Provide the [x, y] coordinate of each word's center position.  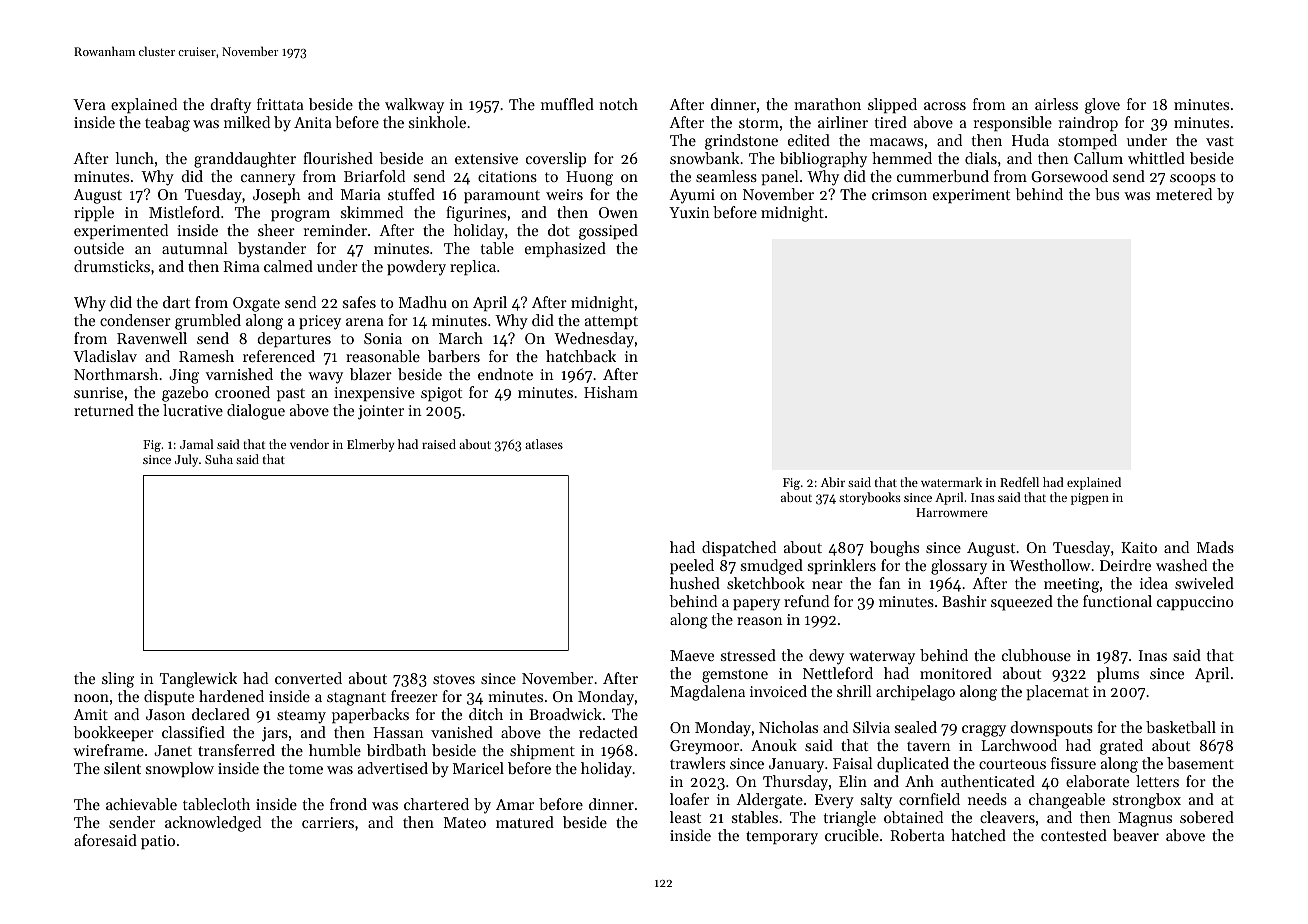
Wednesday [594, 340]
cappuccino [1195, 603]
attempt [611, 322]
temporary [782, 838]
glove [1102, 106]
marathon [827, 104]
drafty [230, 106]
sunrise [98, 392]
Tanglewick [198, 680]
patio [158, 842]
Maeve [692, 655]
